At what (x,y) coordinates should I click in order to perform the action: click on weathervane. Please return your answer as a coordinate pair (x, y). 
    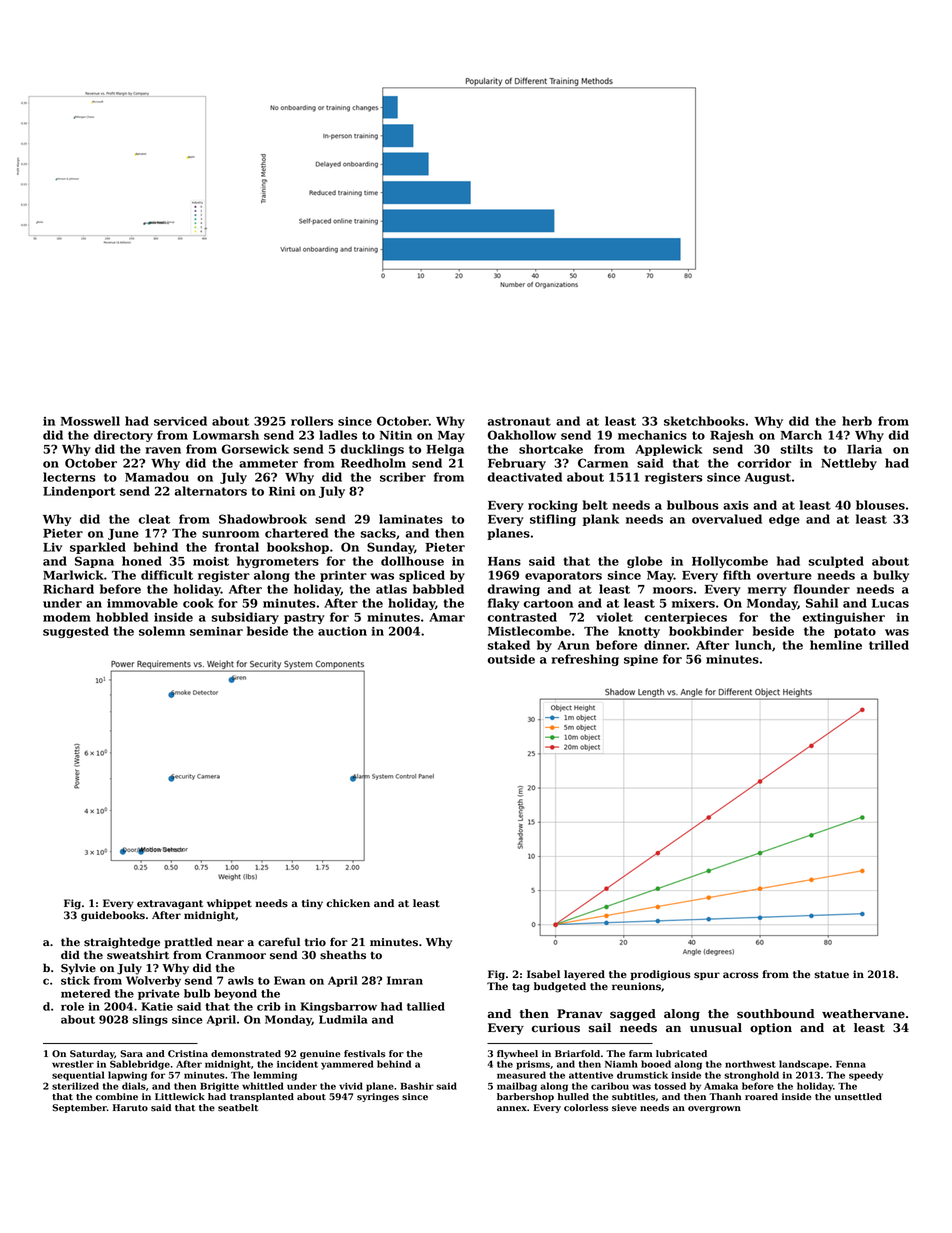
    Looking at the image, I should click on (863, 1014).
